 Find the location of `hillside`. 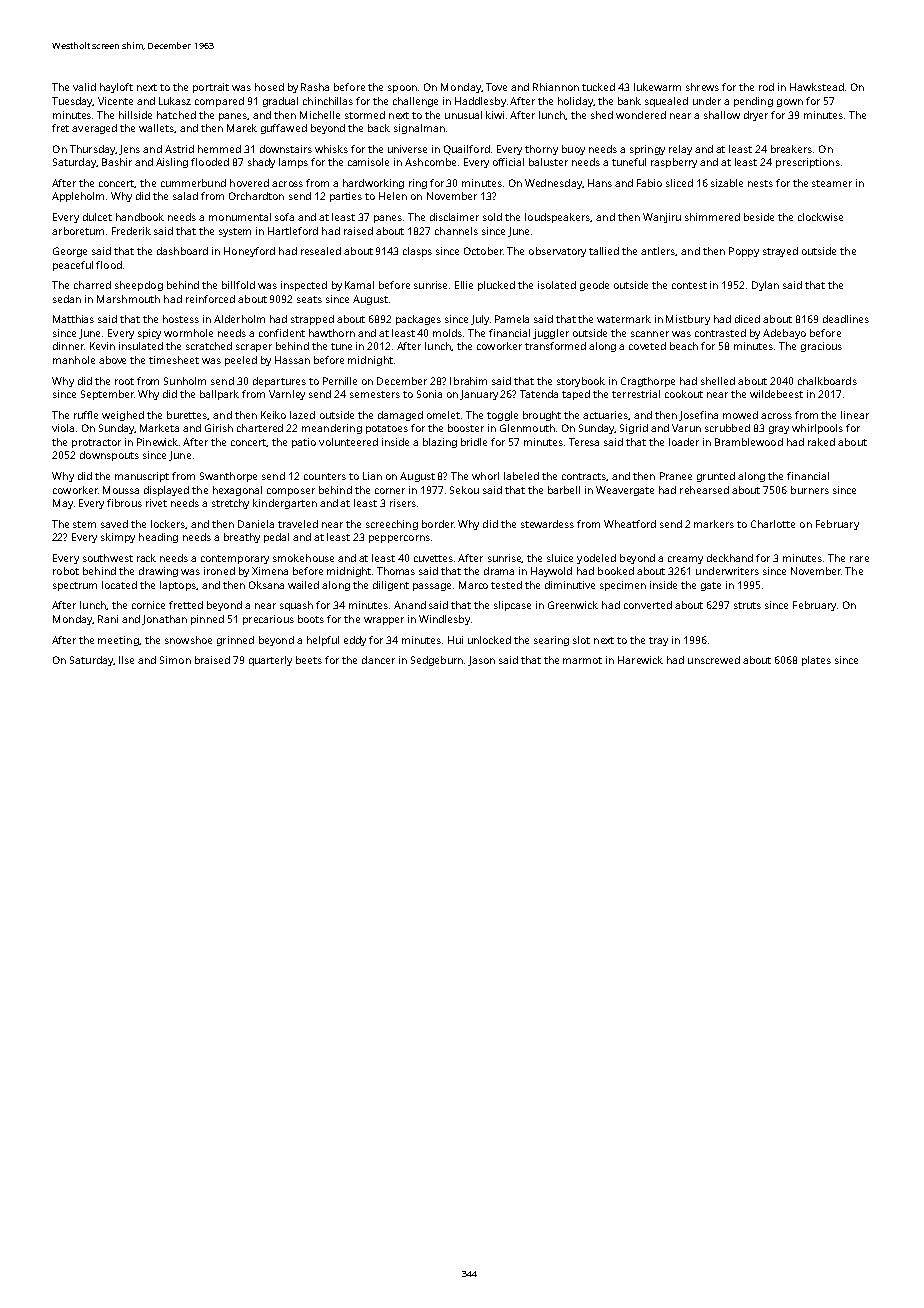

hillside is located at coordinates (135, 115).
